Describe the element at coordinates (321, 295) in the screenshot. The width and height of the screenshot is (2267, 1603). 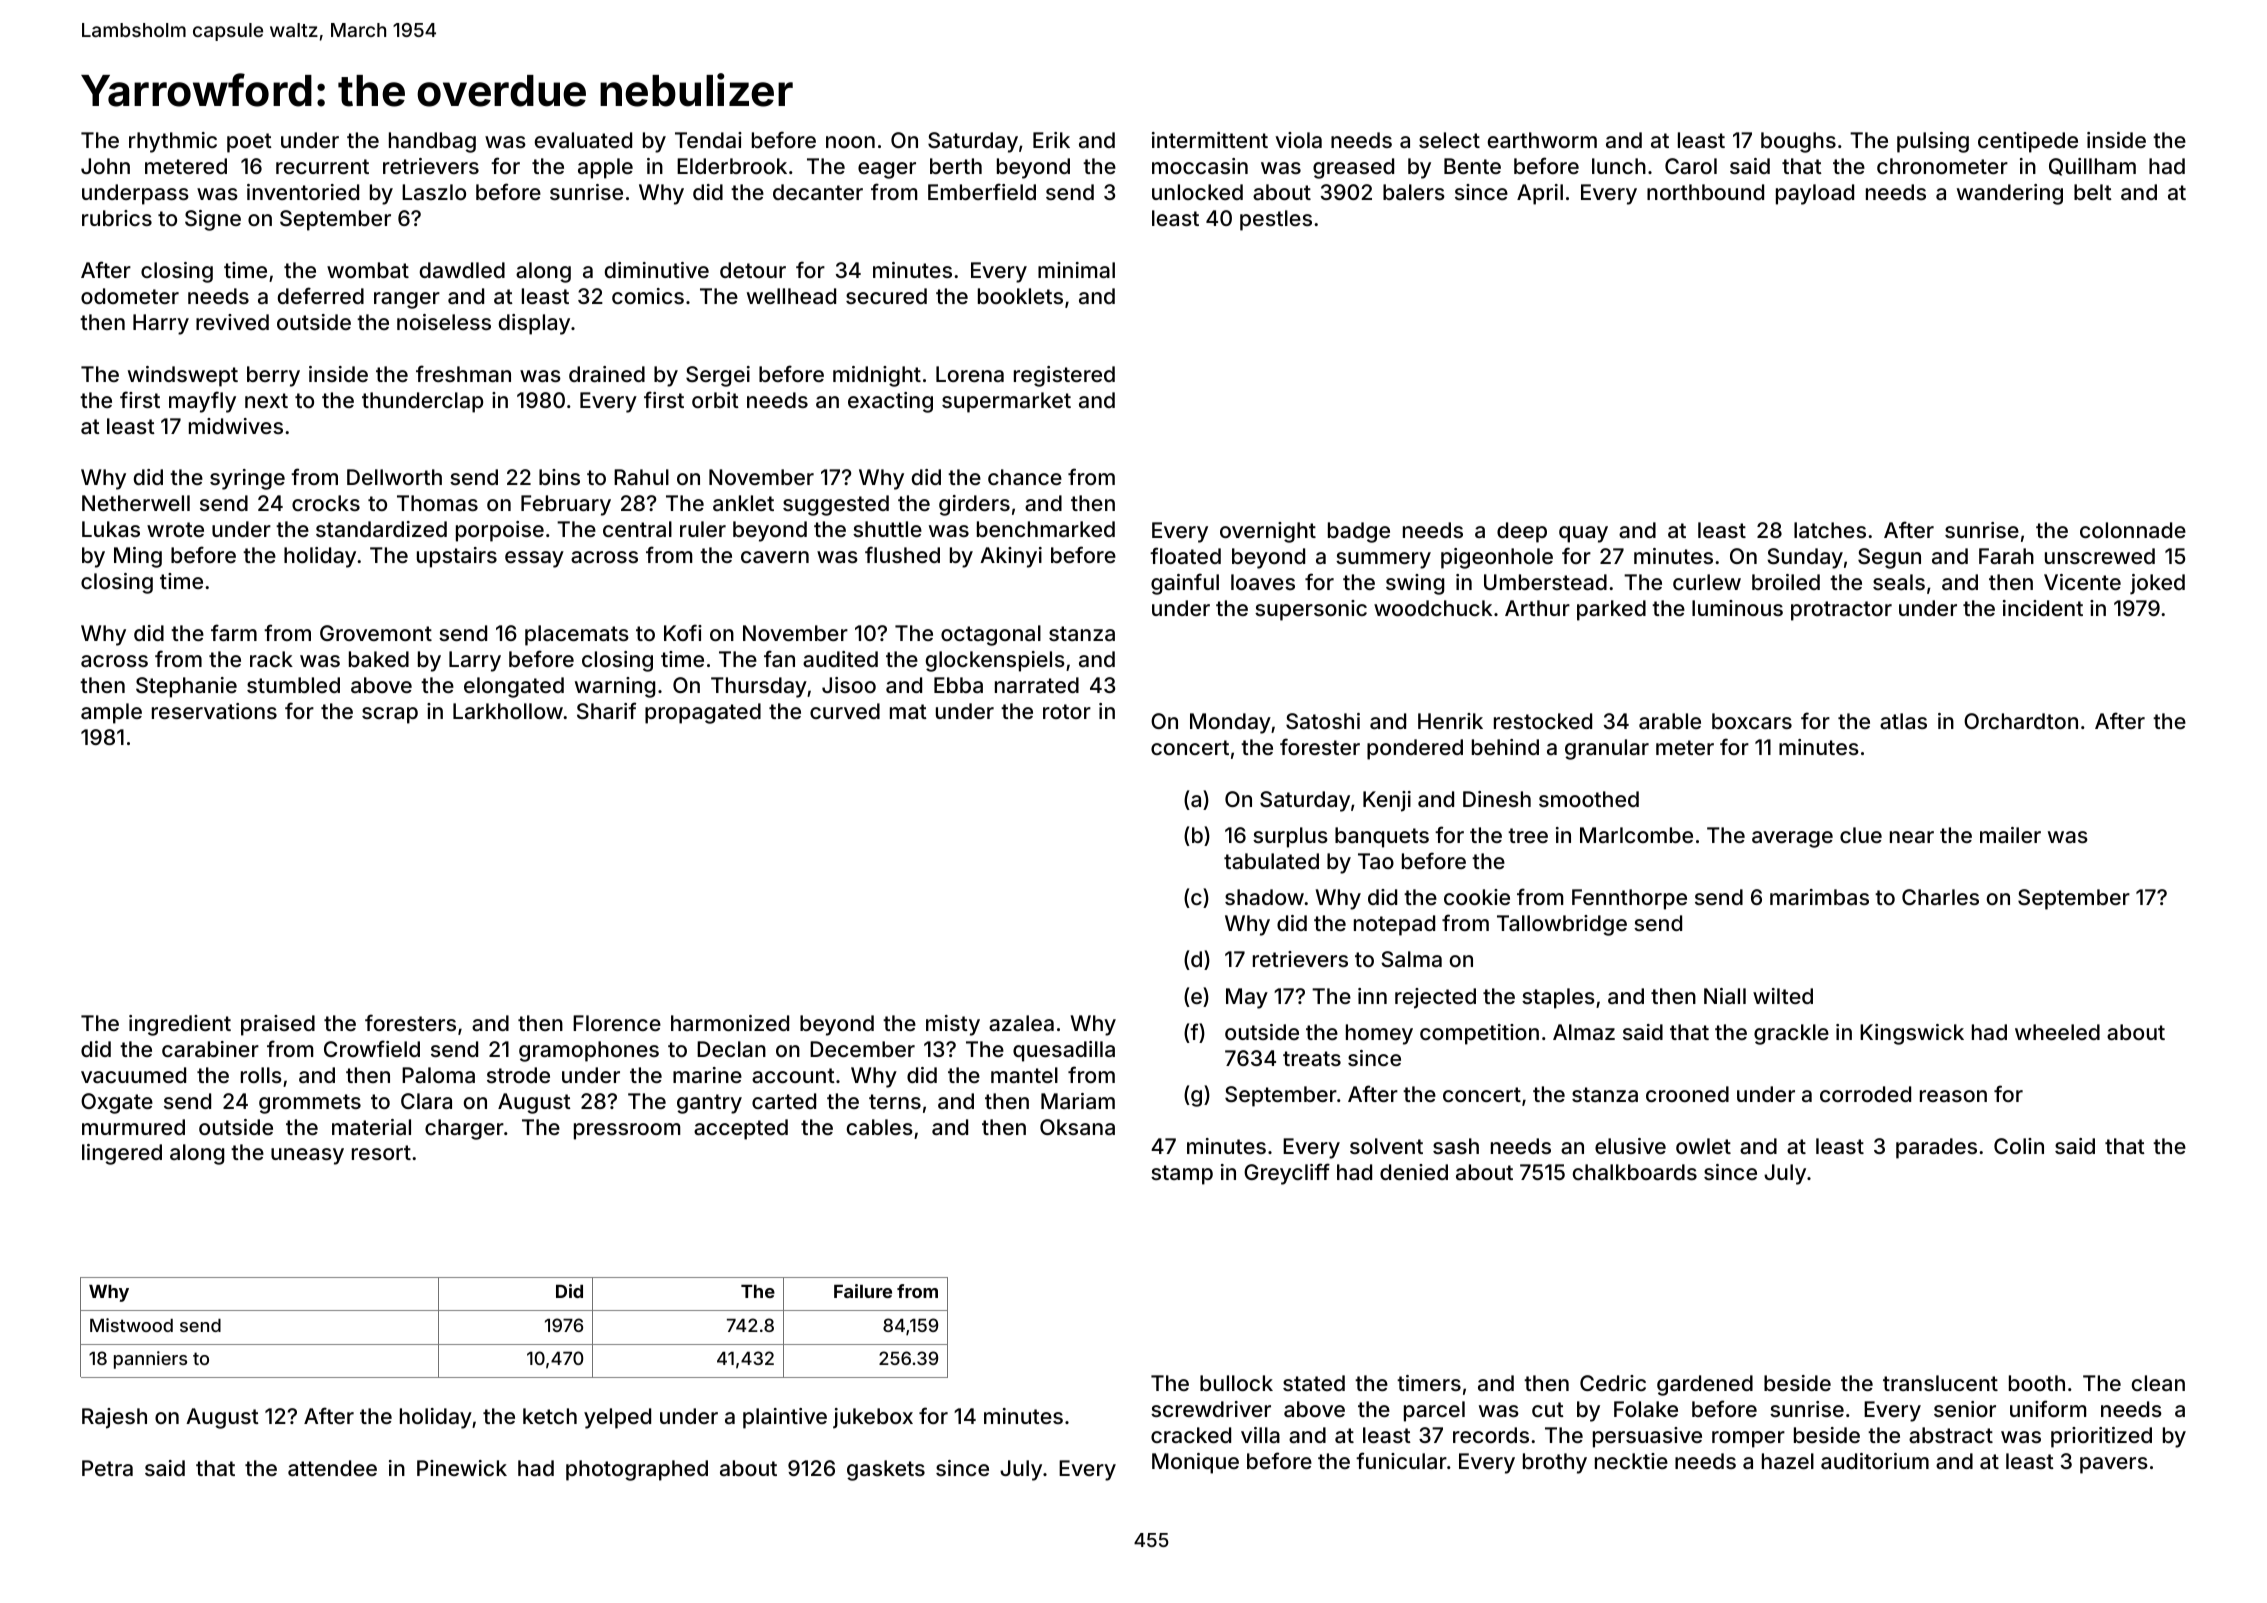
I see `deferred` at that location.
